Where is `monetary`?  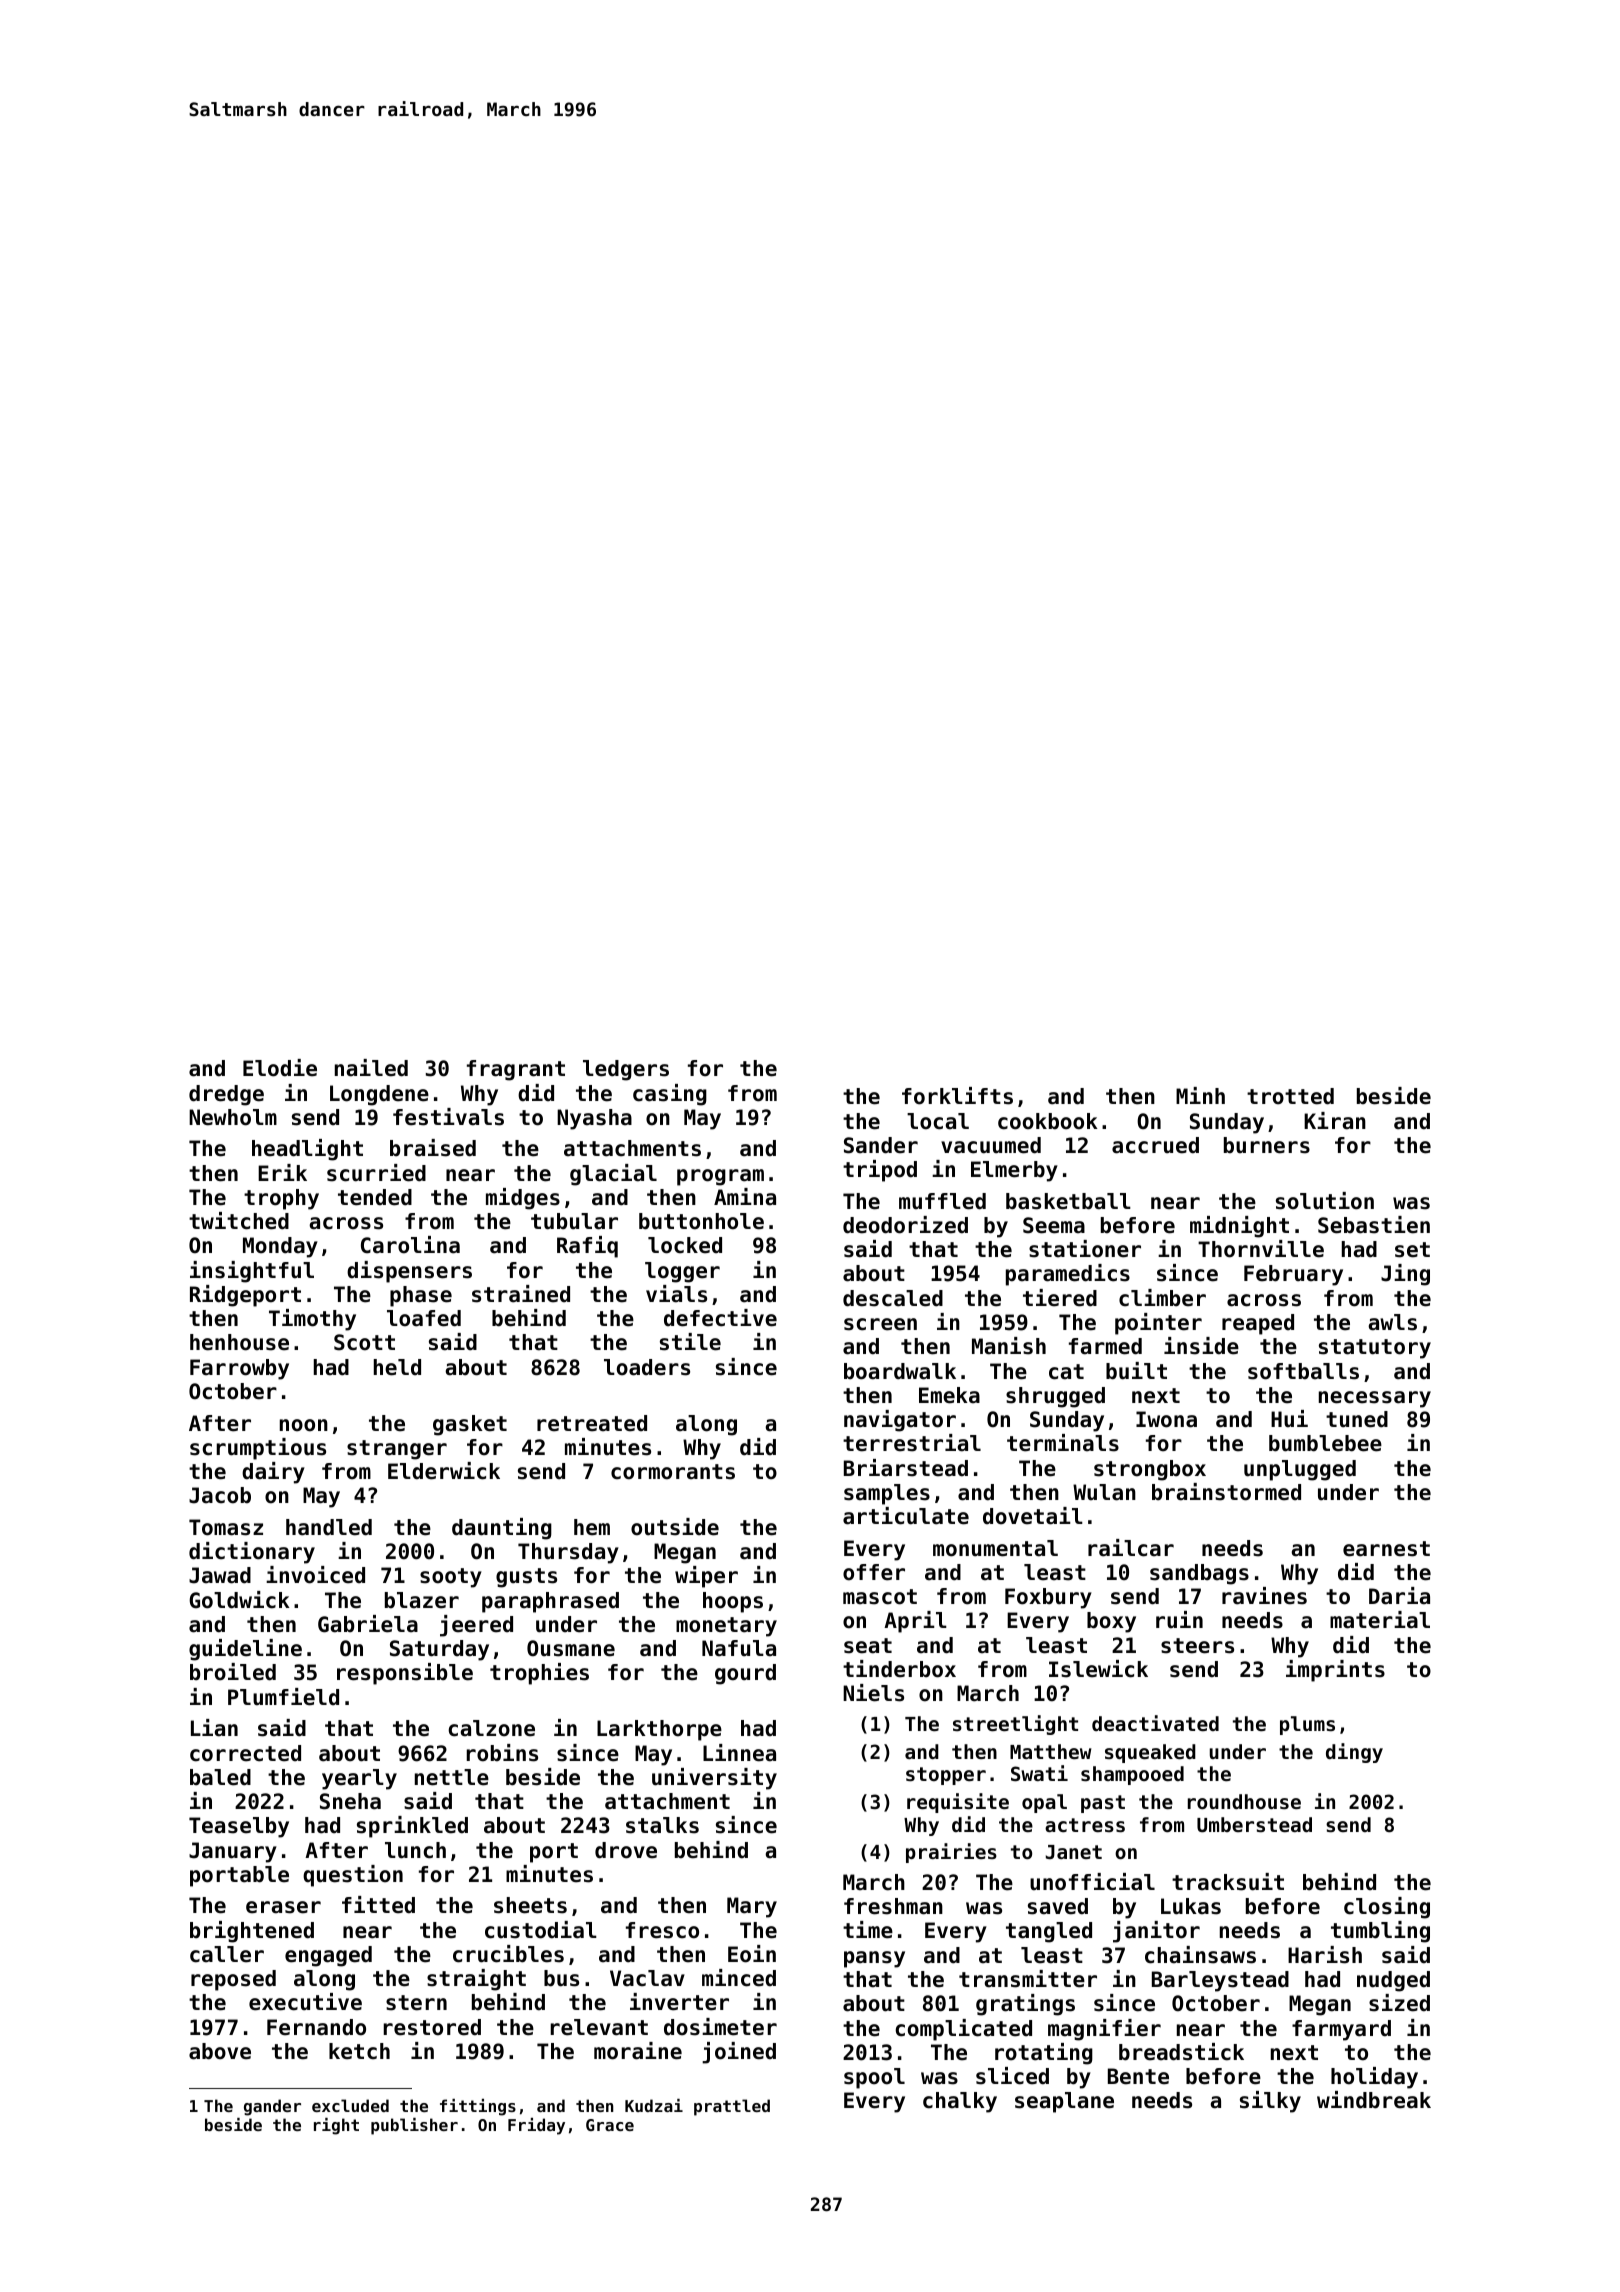 monetary is located at coordinates (726, 1627).
